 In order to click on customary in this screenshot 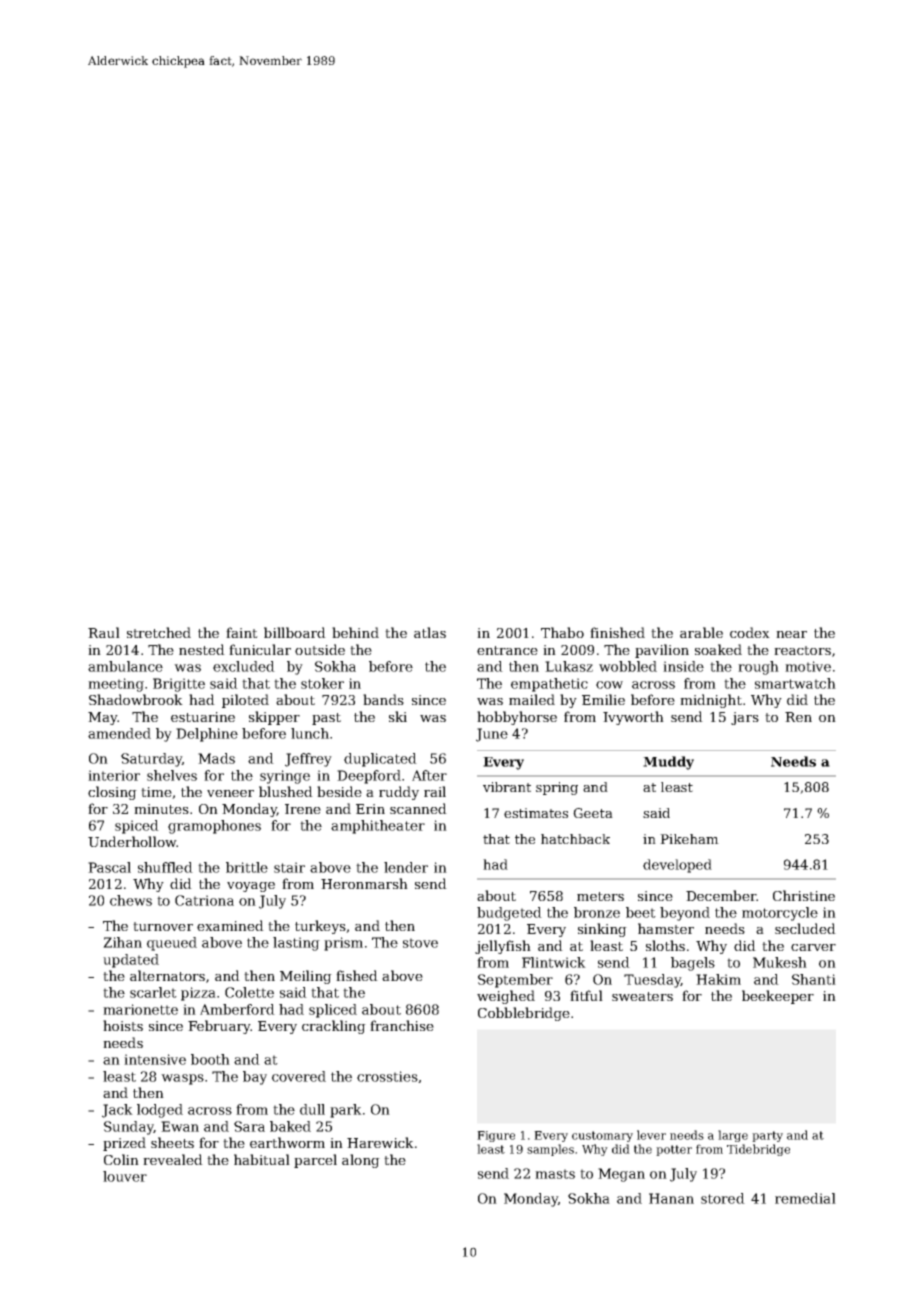, I will do `click(602, 1136)`.
